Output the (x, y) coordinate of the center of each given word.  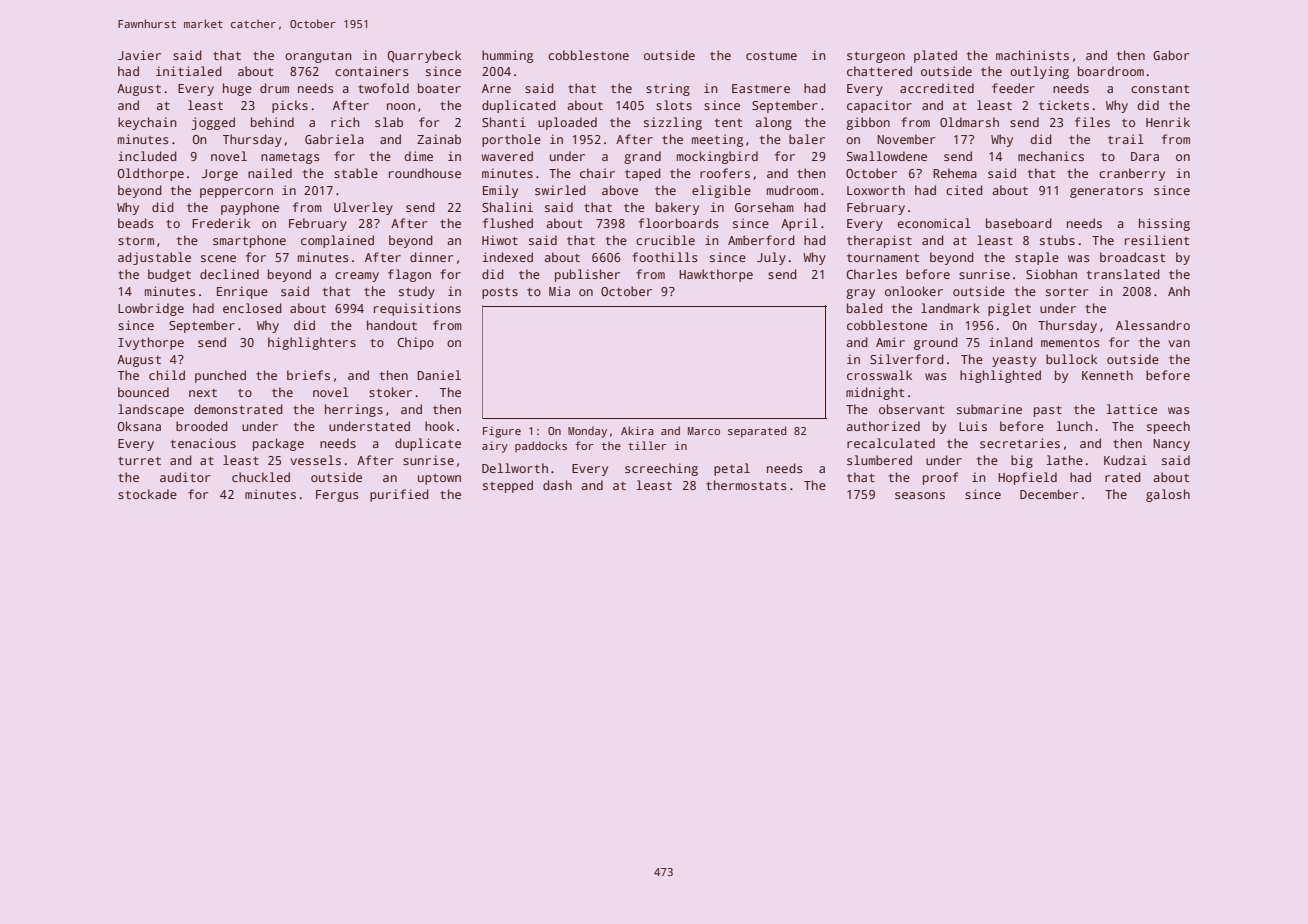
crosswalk (879, 375)
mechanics (1051, 156)
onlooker (914, 291)
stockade (147, 494)
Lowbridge (151, 309)
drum (274, 88)
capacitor (879, 106)
